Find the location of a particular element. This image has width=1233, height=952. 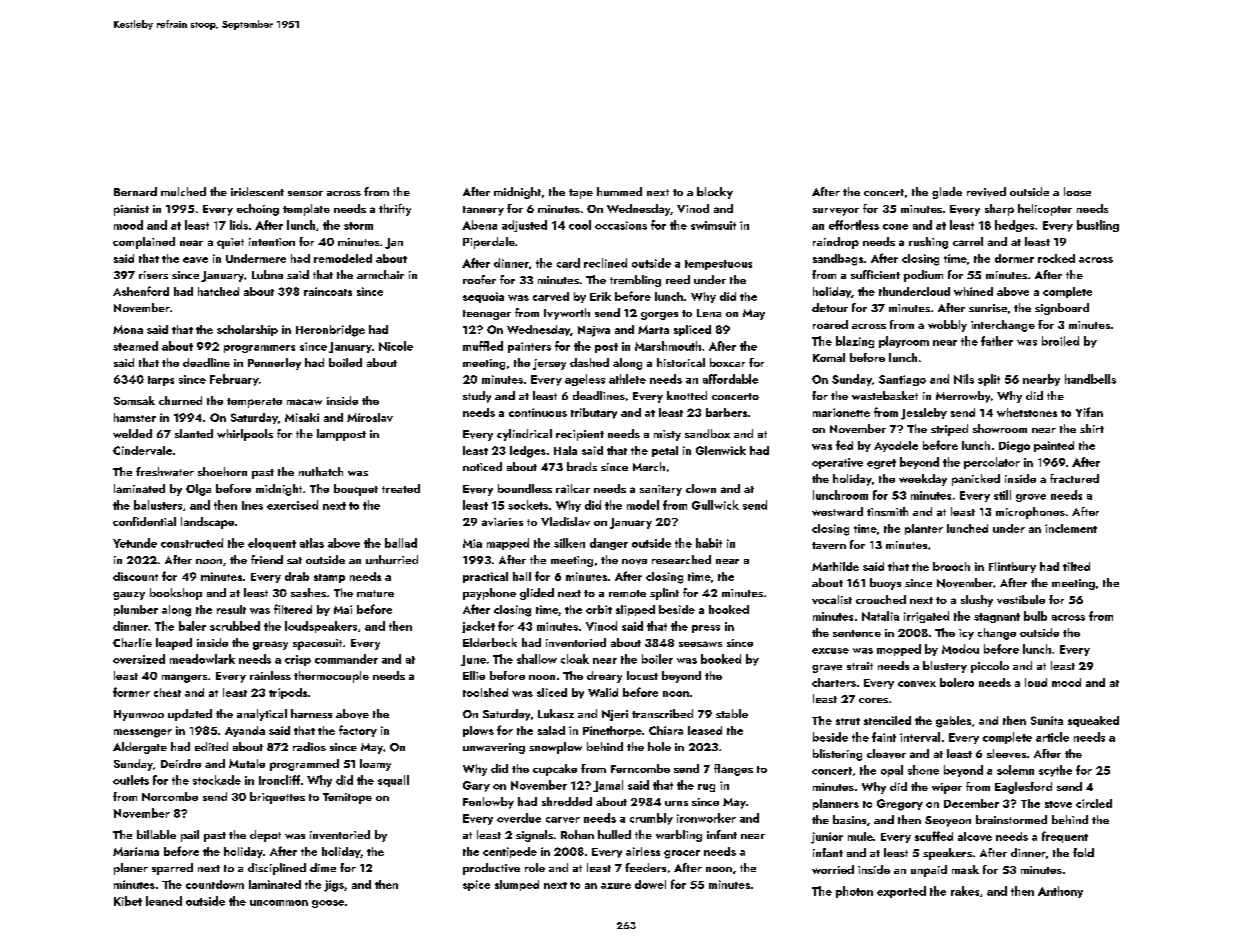

marionette is located at coordinates (841, 412).
